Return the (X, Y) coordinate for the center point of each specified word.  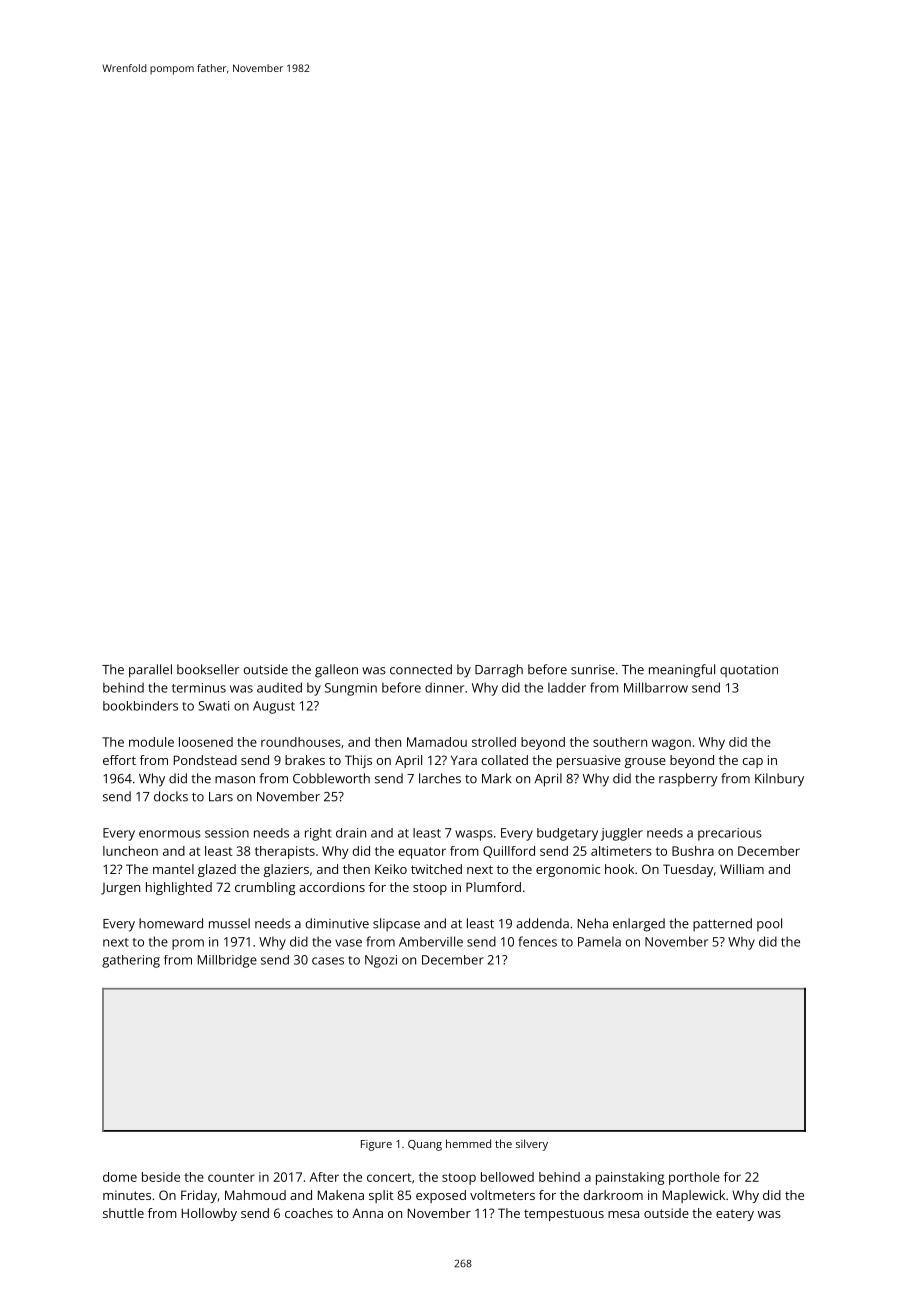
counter (231, 1177)
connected (421, 669)
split (381, 1196)
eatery (735, 1215)
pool (769, 924)
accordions (332, 887)
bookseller (208, 669)
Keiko (391, 869)
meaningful (682, 671)
